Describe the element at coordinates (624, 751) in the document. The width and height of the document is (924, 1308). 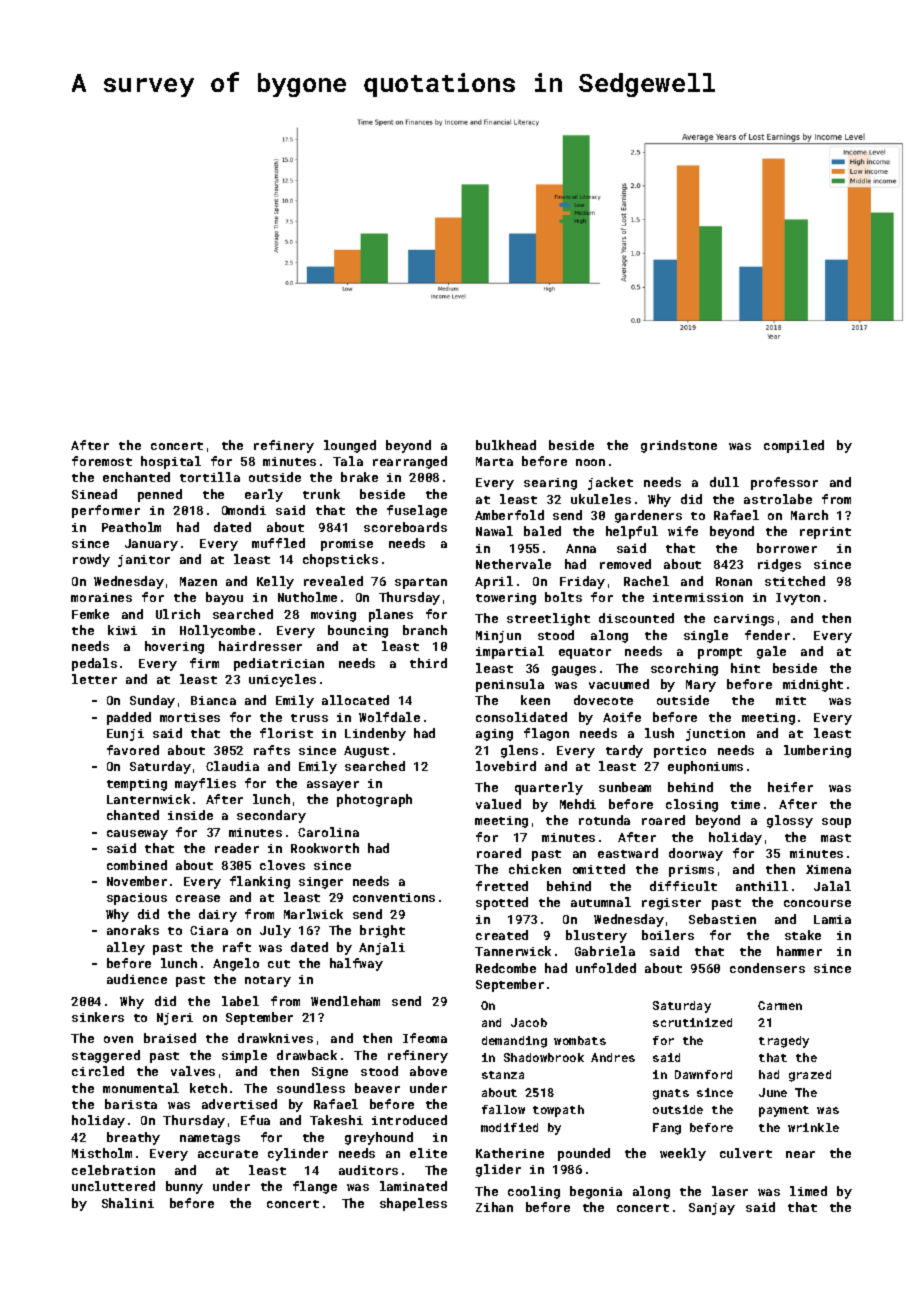
I see `tardy` at that location.
